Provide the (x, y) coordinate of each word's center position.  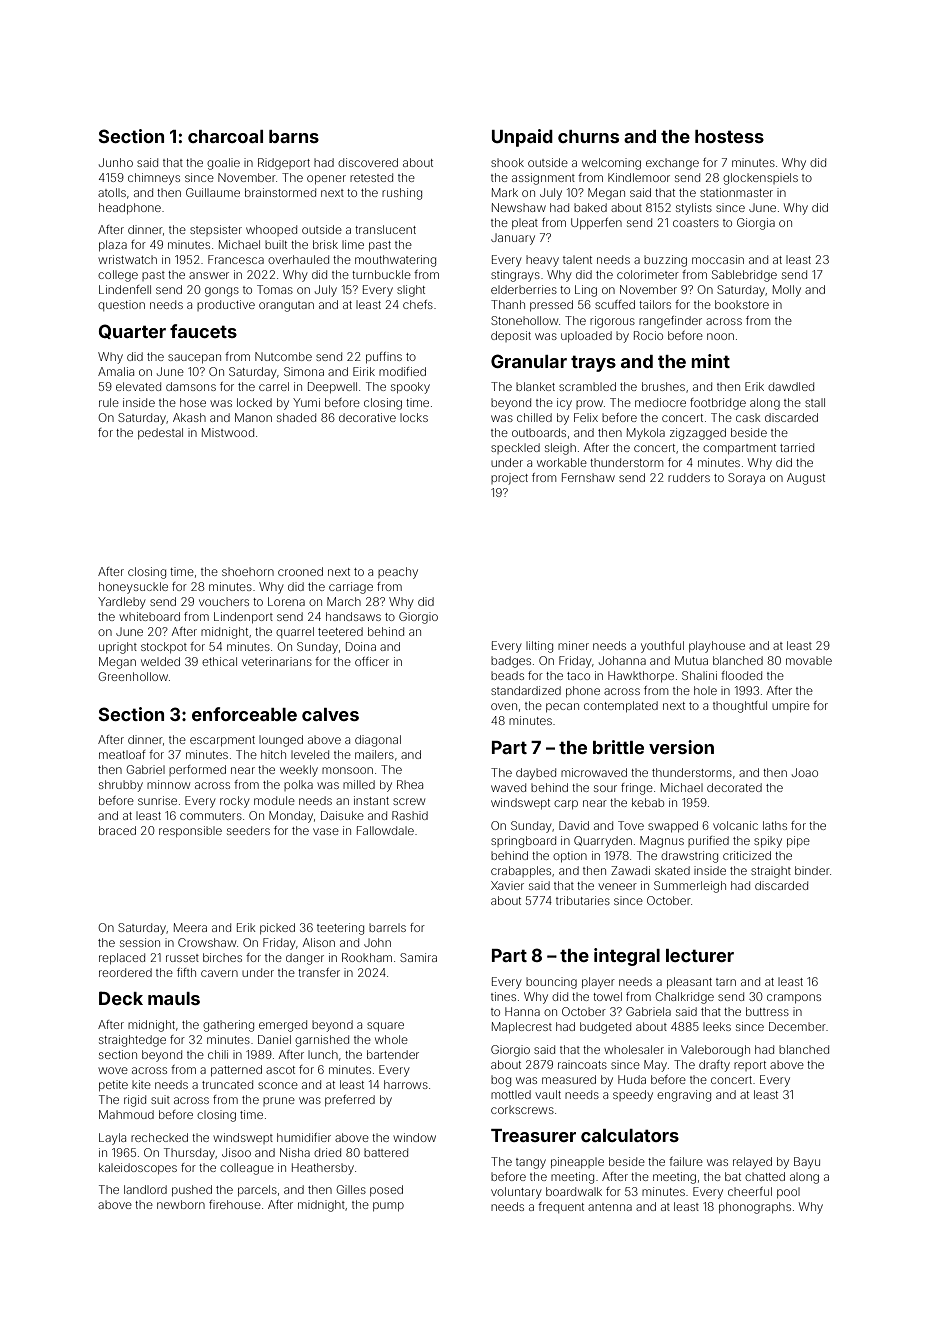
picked (277, 928)
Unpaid (522, 138)
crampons (794, 998)
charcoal (225, 136)
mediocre (660, 402)
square (385, 1026)
